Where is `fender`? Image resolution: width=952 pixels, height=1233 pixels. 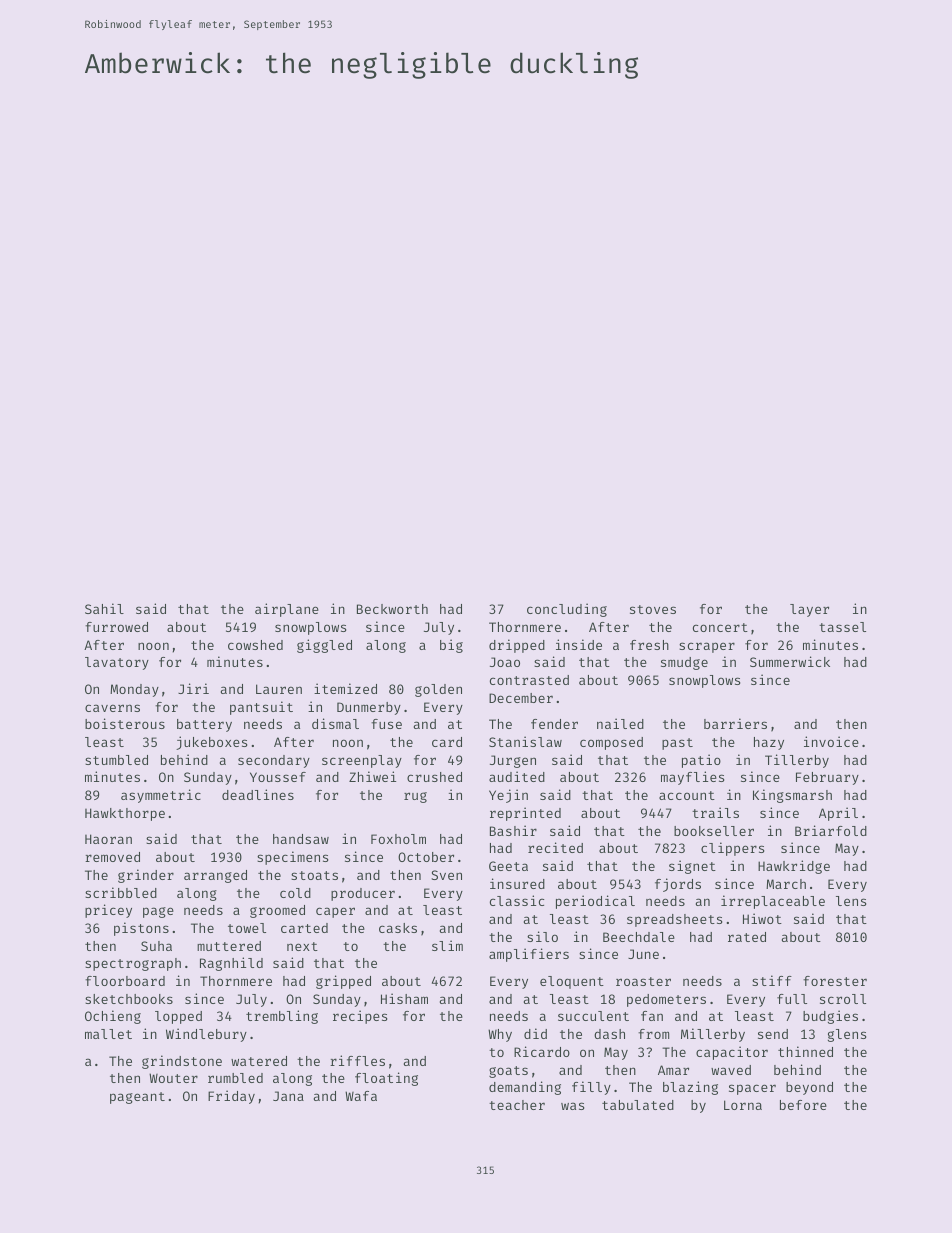
fender is located at coordinates (554, 724).
